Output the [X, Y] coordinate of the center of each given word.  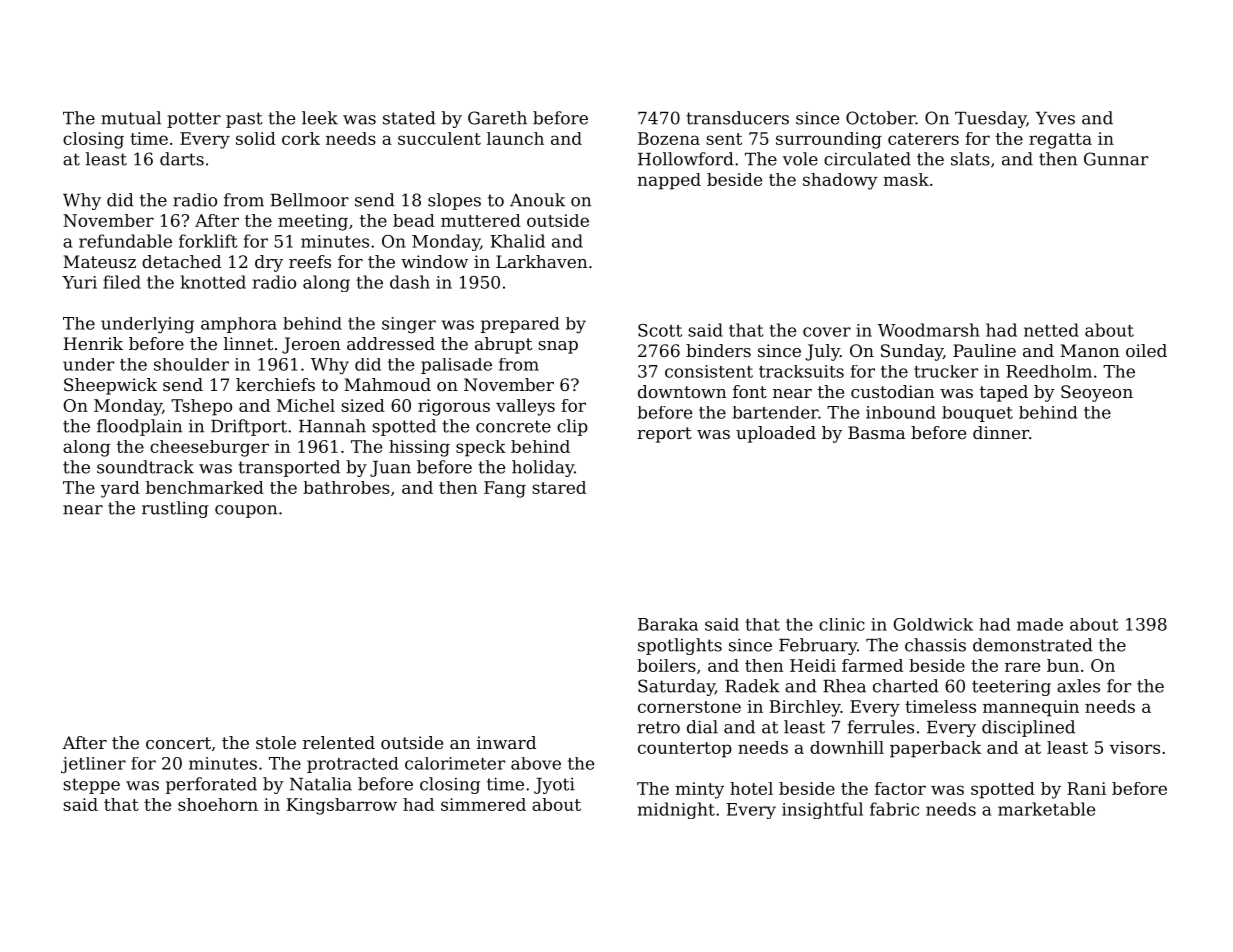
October [880, 118]
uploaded [776, 434]
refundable [125, 241]
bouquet [977, 414]
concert [178, 743]
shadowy [840, 181]
